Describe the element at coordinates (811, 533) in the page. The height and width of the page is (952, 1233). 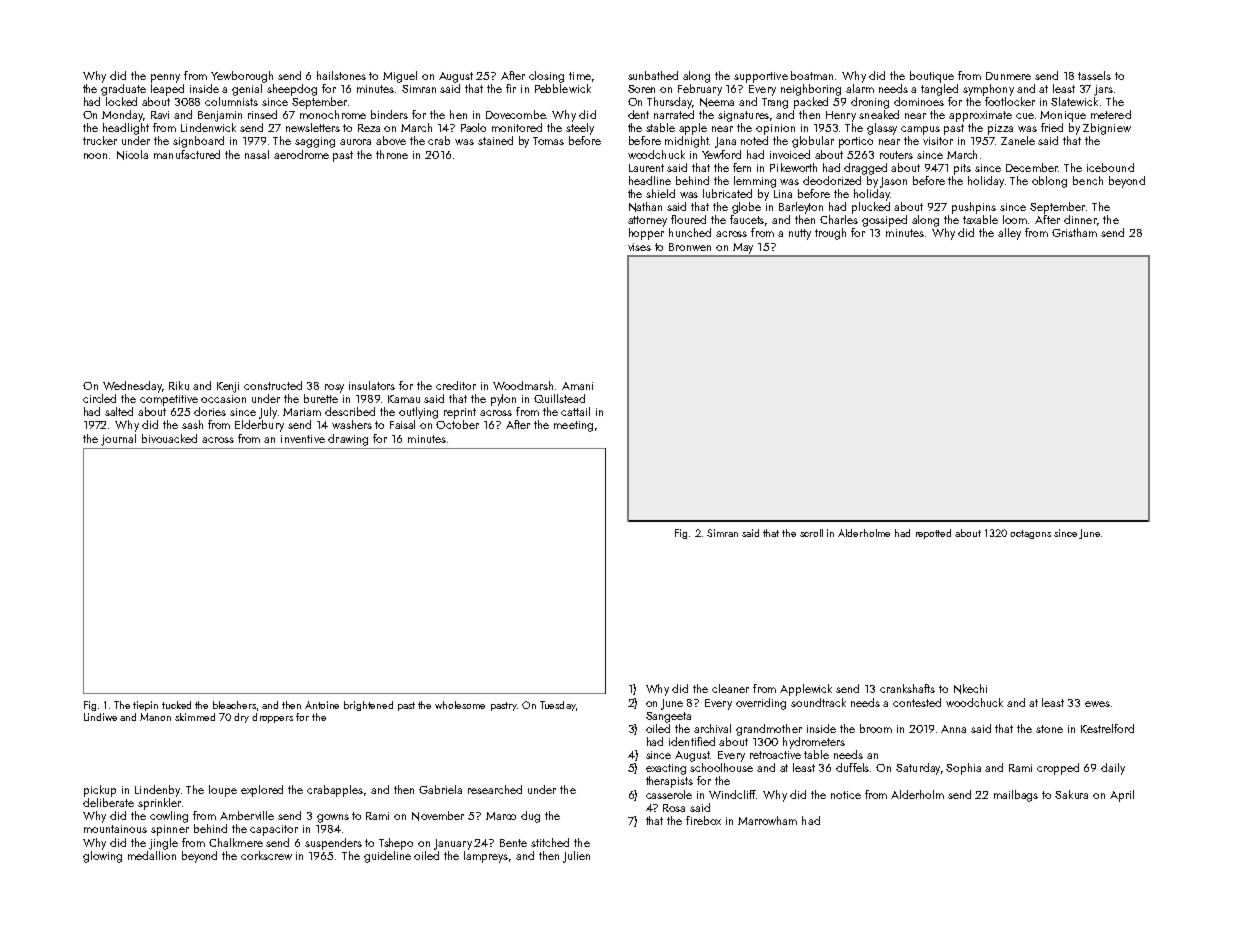
I see `scroll` at that location.
